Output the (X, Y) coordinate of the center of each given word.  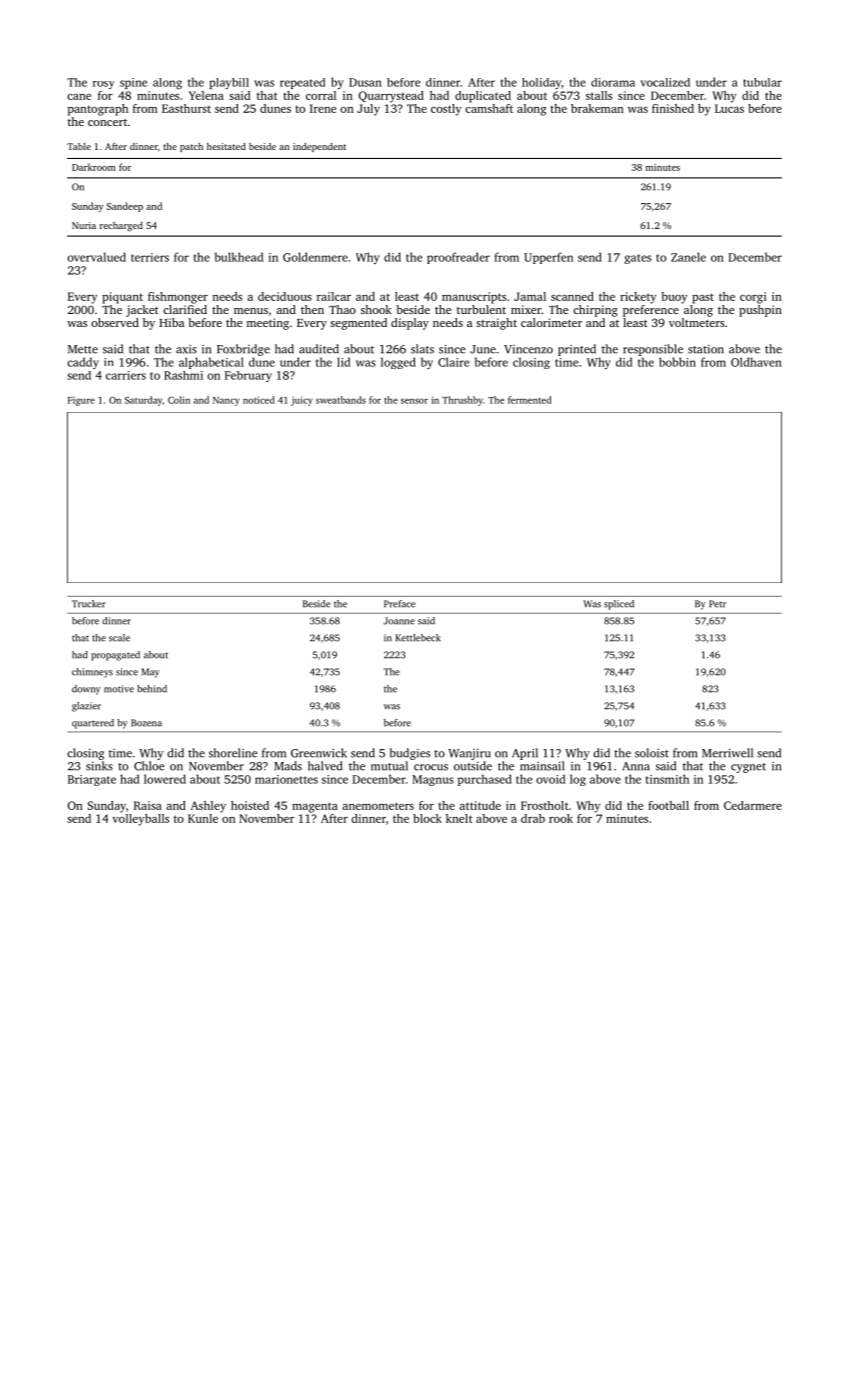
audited (319, 349)
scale (119, 638)
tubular (762, 82)
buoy (674, 298)
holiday (541, 83)
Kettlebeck (418, 638)
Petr (717, 604)
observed (115, 322)
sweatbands (341, 400)
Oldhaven (756, 362)
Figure (81, 401)
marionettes (286, 779)
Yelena (206, 95)
